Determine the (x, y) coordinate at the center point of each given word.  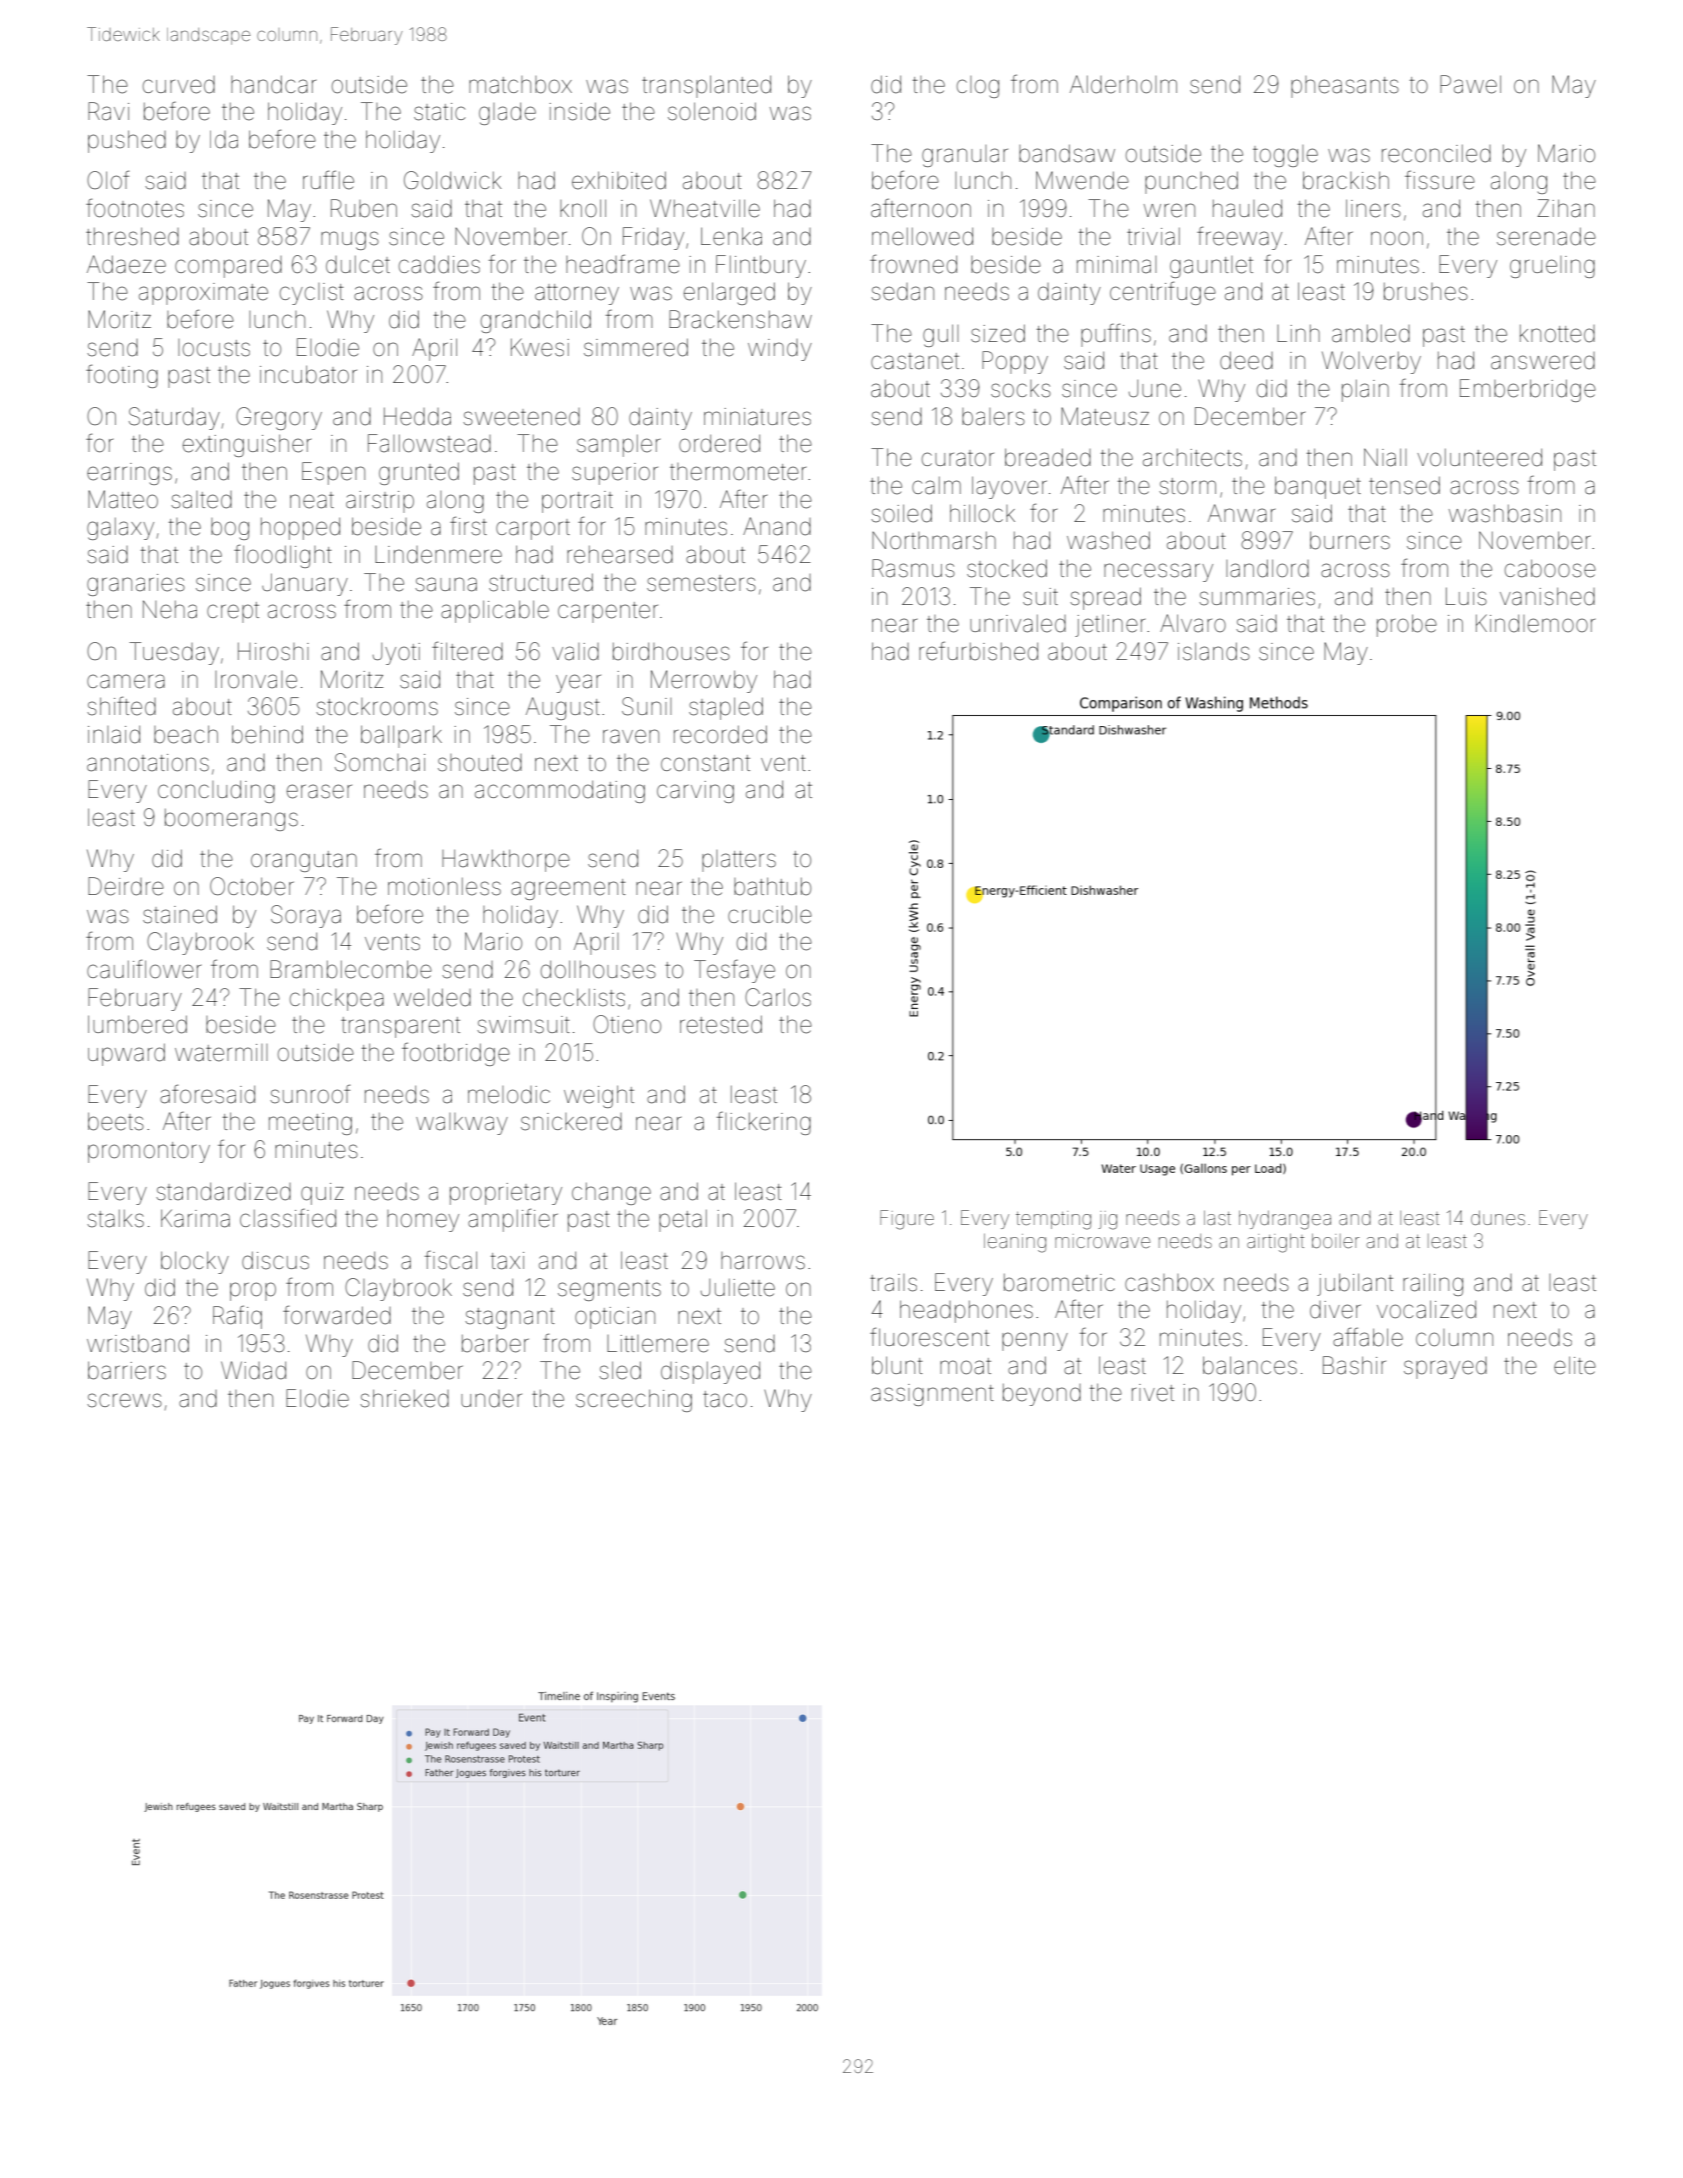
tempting (1053, 1220)
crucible (770, 915)
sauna (446, 584)
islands (1214, 651)
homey (423, 1221)
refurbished (978, 651)
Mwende (1082, 180)
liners (1373, 208)
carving (695, 792)
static (439, 112)
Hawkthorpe (506, 860)
